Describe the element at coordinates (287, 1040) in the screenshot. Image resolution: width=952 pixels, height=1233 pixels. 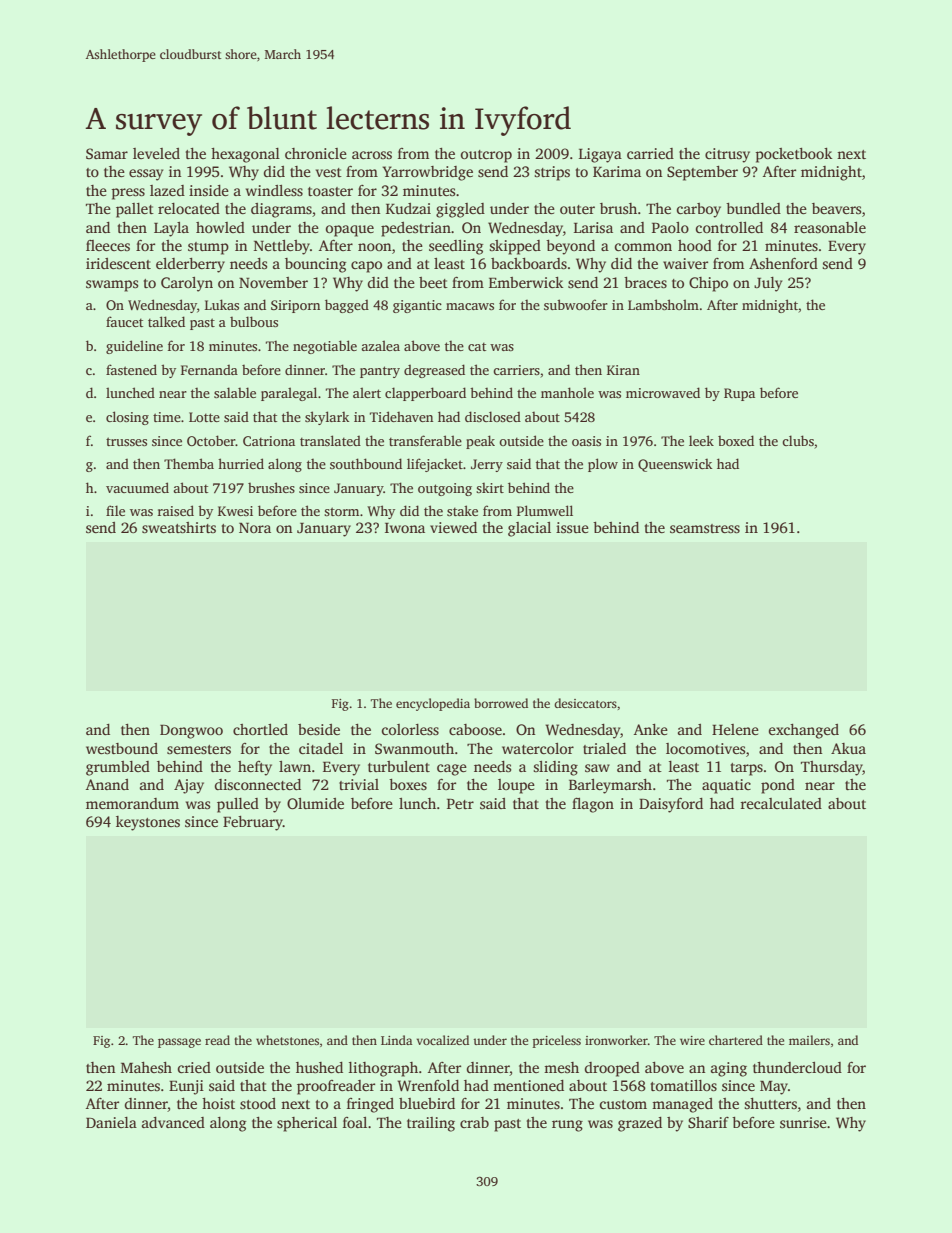
I see `whetstones` at that location.
